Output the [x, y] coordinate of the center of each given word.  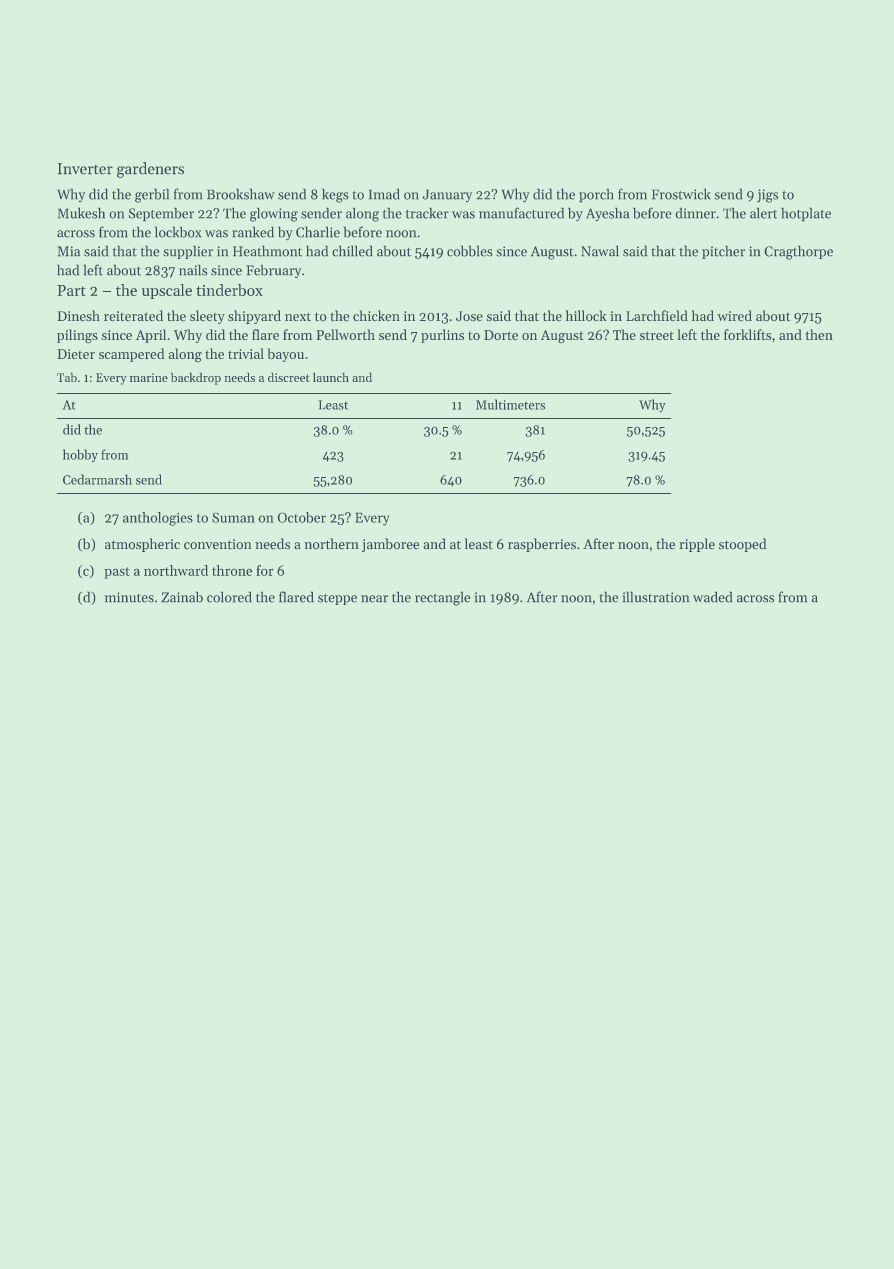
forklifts [747, 334]
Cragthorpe [799, 253]
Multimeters [510, 404]
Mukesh [81, 213]
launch [331, 377]
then [819, 334]
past [117, 573]
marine [149, 377]
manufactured [521, 213]
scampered [131, 355]
